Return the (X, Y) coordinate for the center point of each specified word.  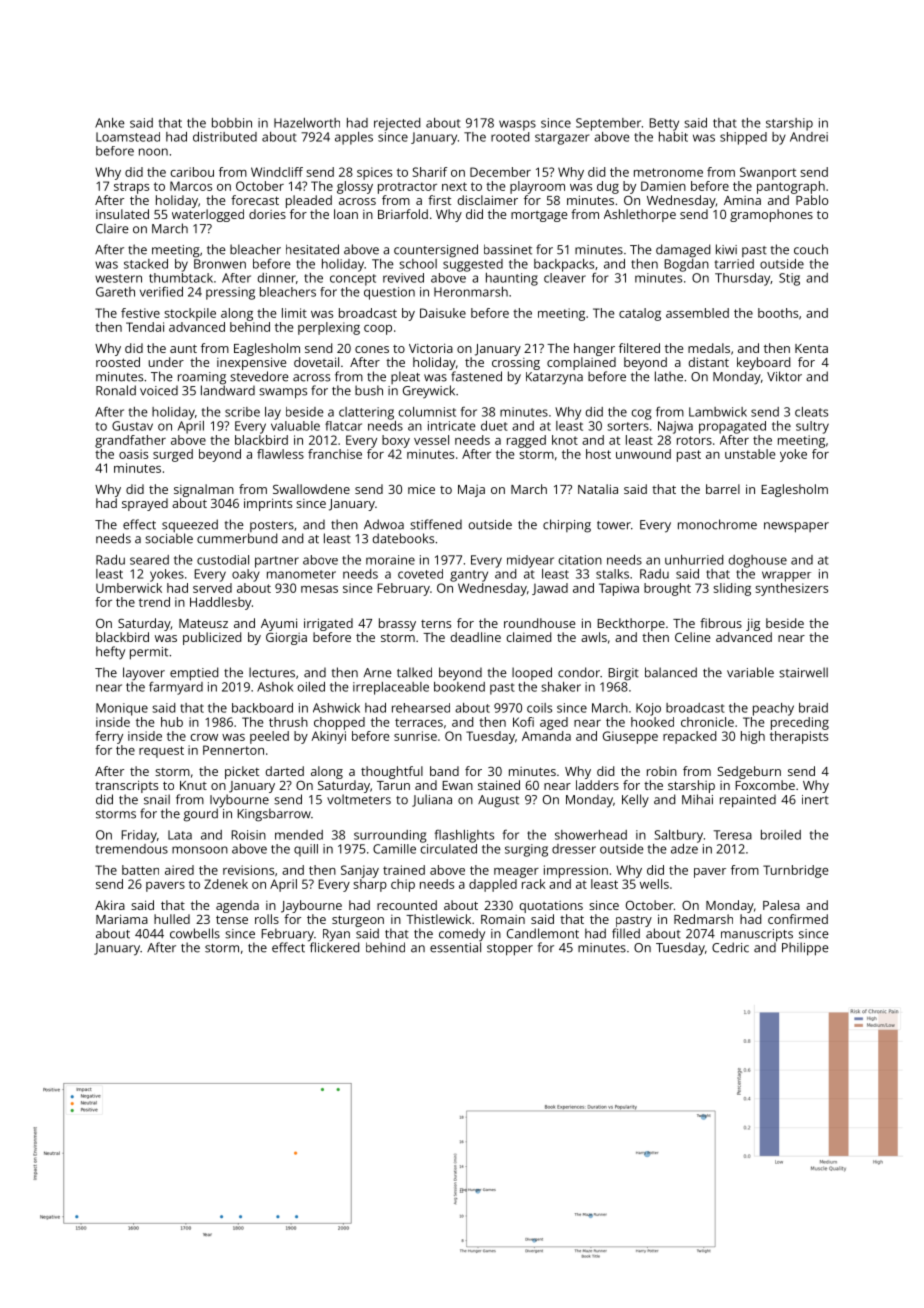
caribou (192, 172)
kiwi (726, 249)
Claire (112, 228)
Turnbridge (795, 871)
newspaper (796, 527)
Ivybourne (239, 801)
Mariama (122, 919)
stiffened (436, 524)
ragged (526, 441)
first (439, 200)
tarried (734, 264)
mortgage (539, 216)
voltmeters (359, 799)
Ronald (116, 390)
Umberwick (129, 588)
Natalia (598, 489)
